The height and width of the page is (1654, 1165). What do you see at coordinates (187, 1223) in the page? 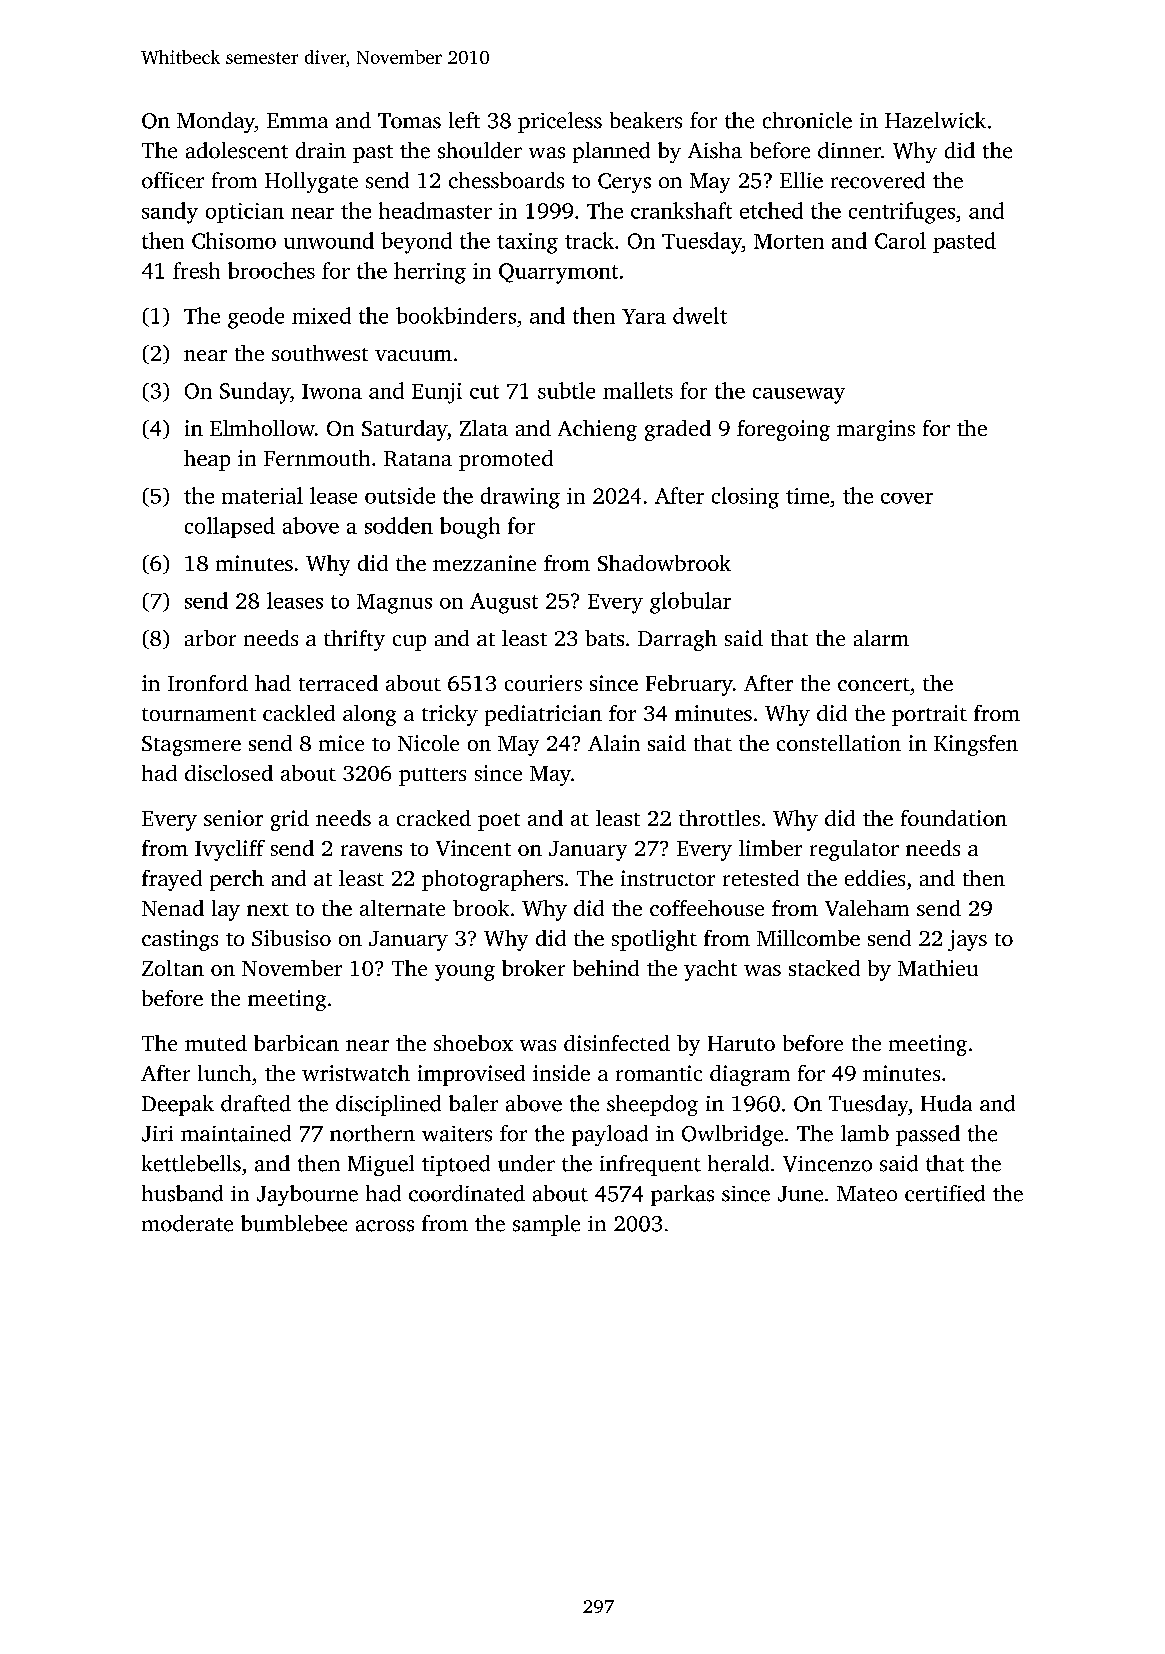
I see `moderate` at bounding box center [187, 1223].
